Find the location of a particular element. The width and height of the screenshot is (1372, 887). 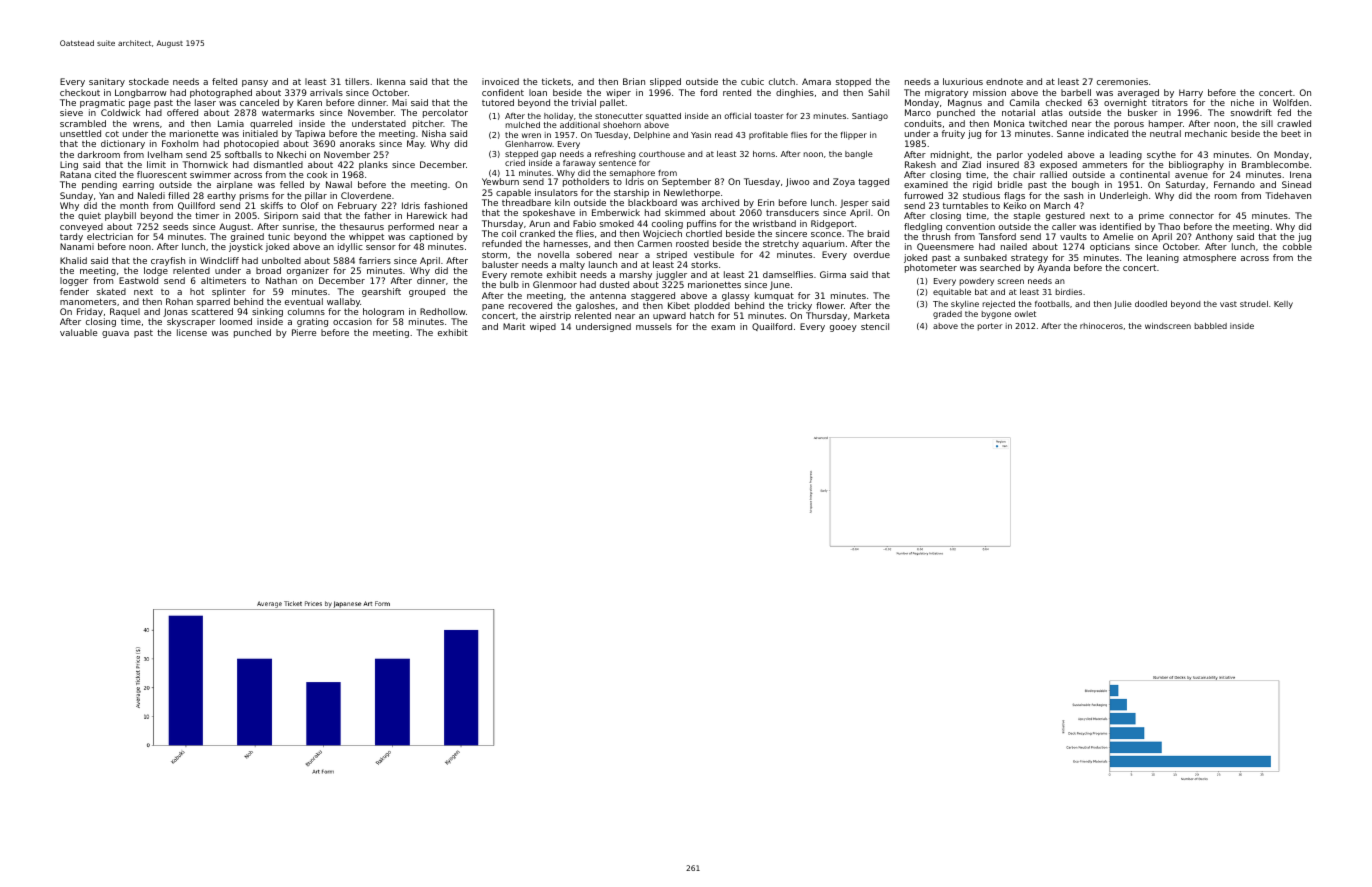

Karen is located at coordinates (309, 102).
